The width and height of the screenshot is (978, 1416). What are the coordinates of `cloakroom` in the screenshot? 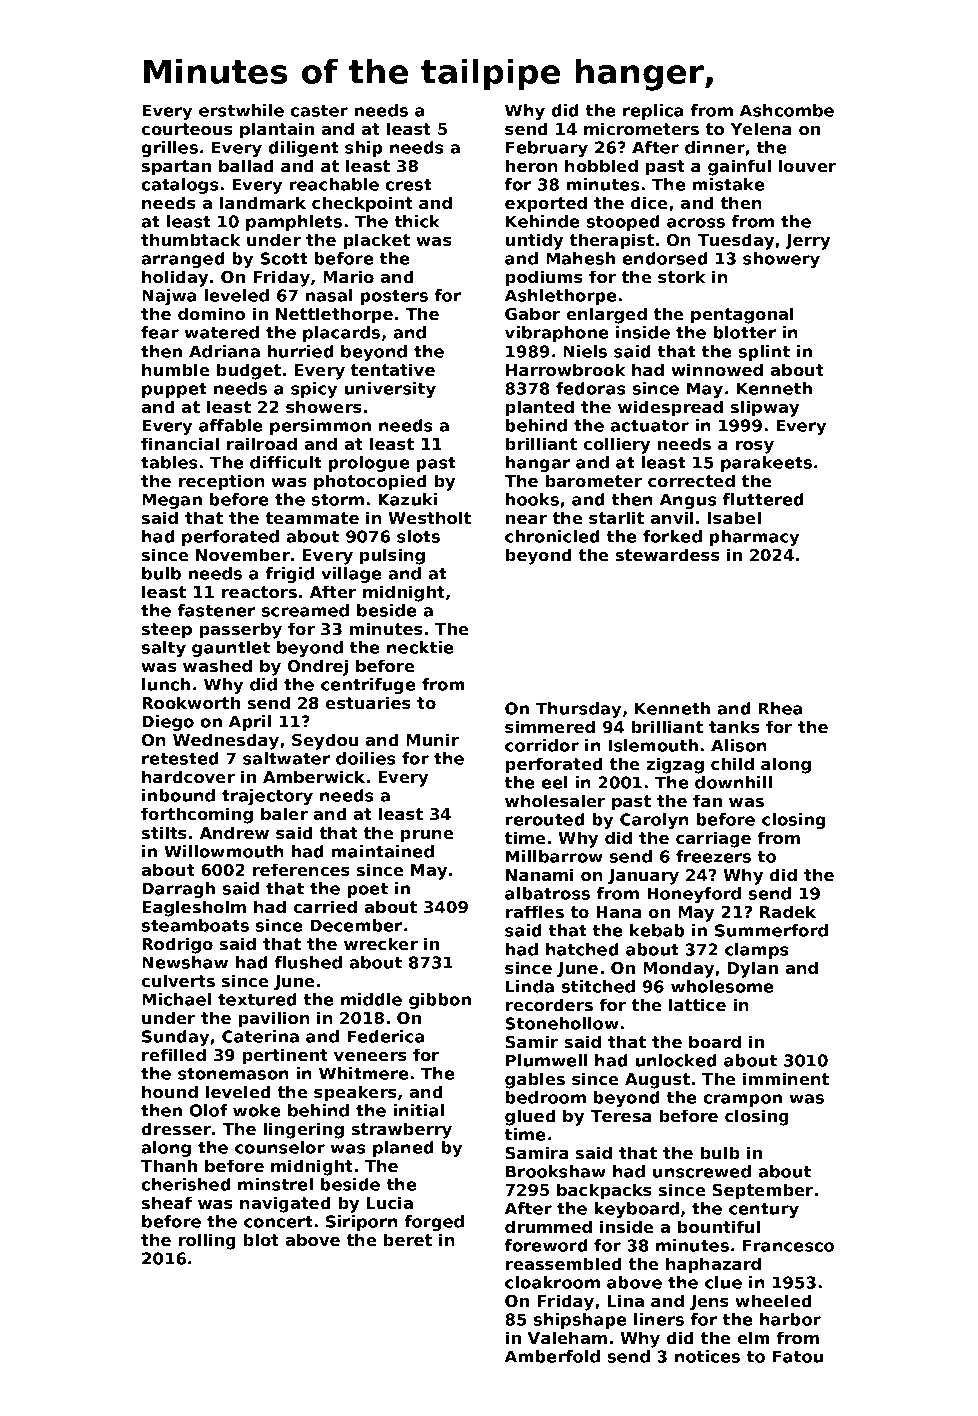 It's located at (552, 1282).
